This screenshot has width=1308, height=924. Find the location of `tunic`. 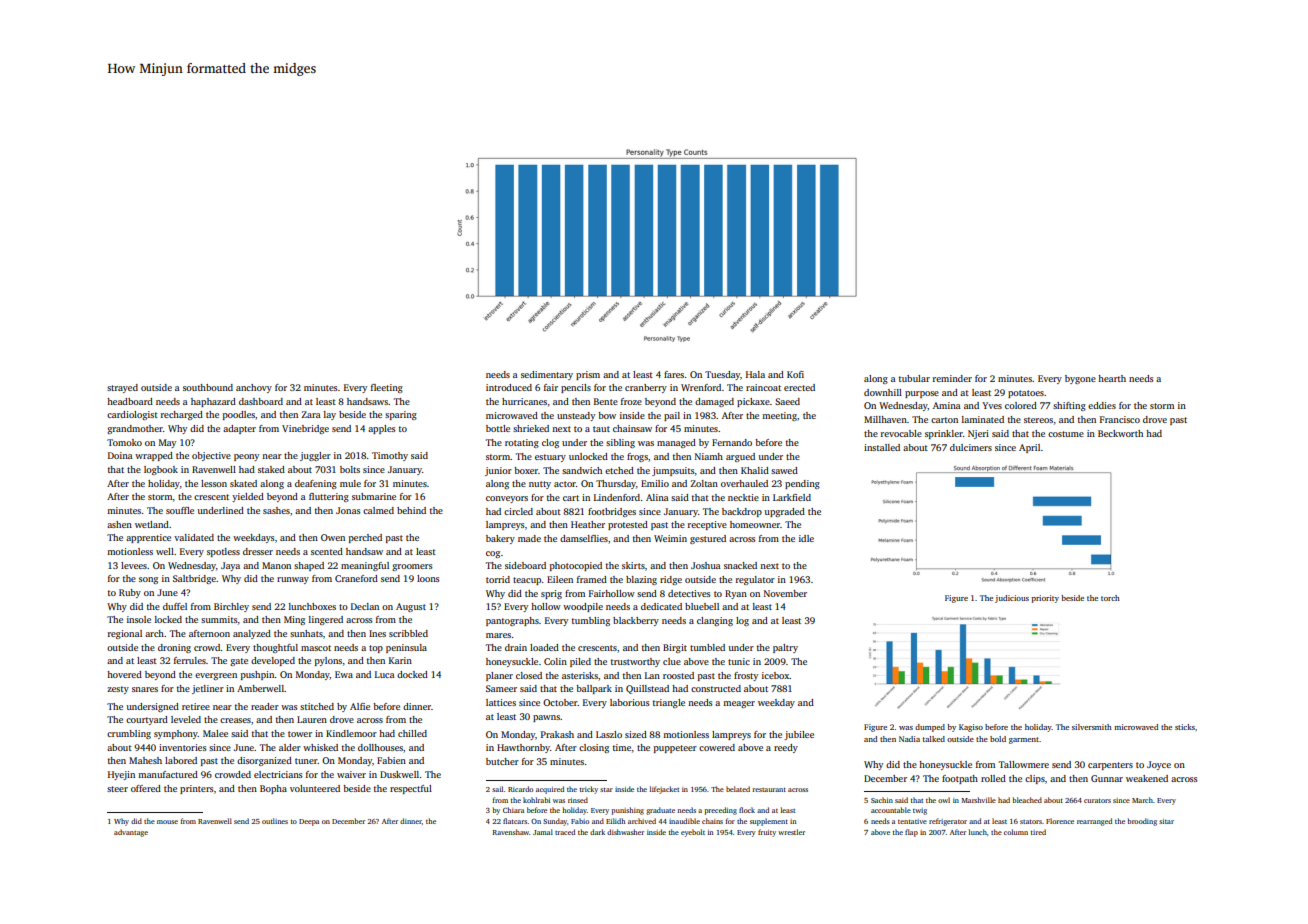

tunic is located at coordinates (739, 661).
